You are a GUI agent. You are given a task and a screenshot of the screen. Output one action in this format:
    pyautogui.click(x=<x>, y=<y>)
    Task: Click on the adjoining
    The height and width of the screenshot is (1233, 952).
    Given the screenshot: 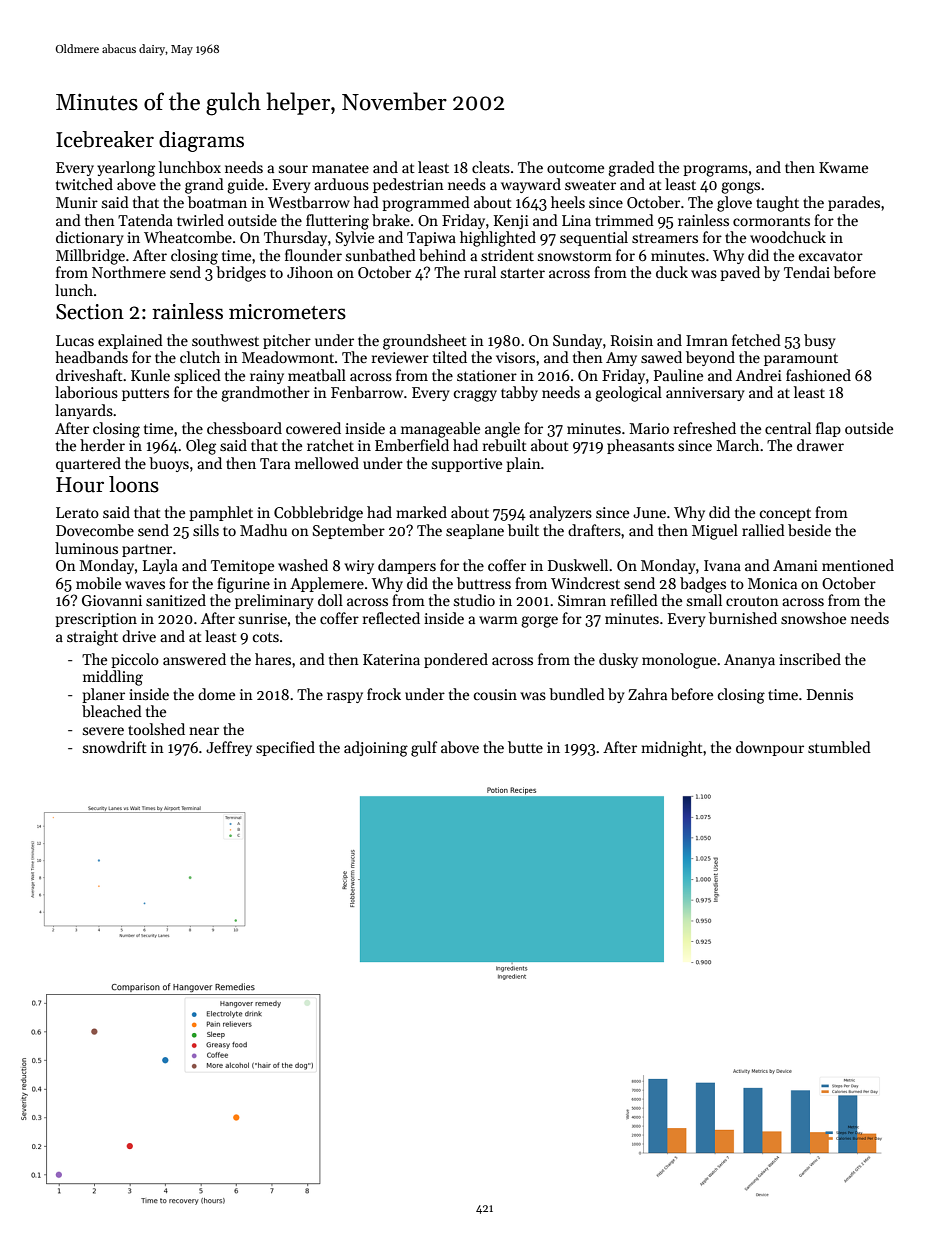 What is the action you would take?
    pyautogui.click(x=376, y=749)
